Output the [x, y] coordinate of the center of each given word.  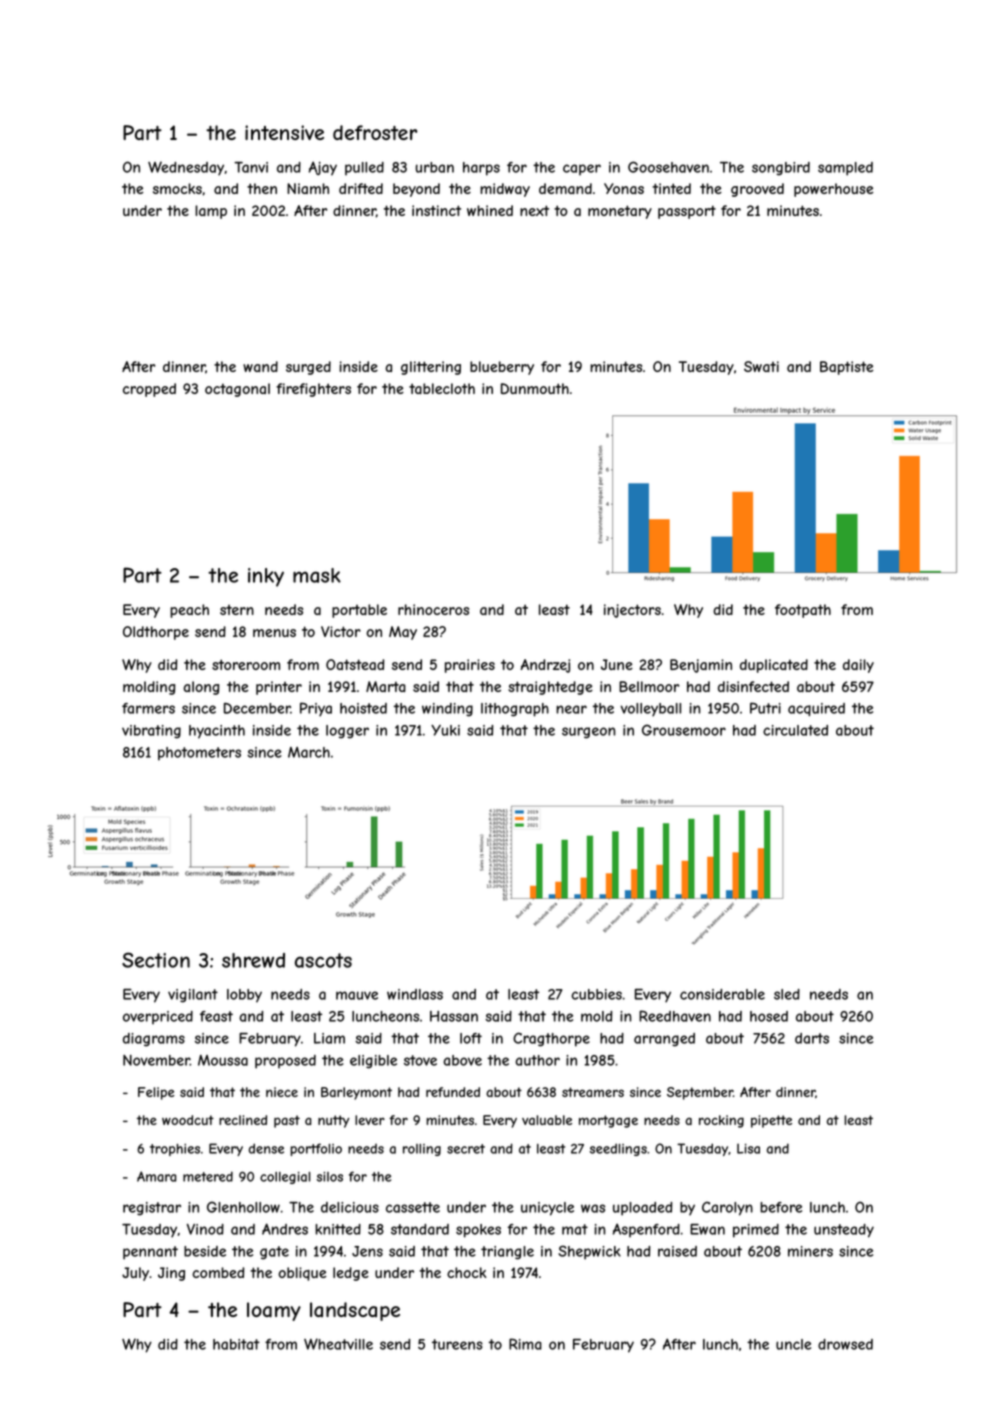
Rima [525, 1344]
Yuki [445, 730]
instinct [436, 210]
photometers [199, 754]
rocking [721, 1121]
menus [274, 633]
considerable [722, 994]
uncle [793, 1344]
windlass [415, 994]
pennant [150, 1253]
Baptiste [846, 368]
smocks [177, 188]
